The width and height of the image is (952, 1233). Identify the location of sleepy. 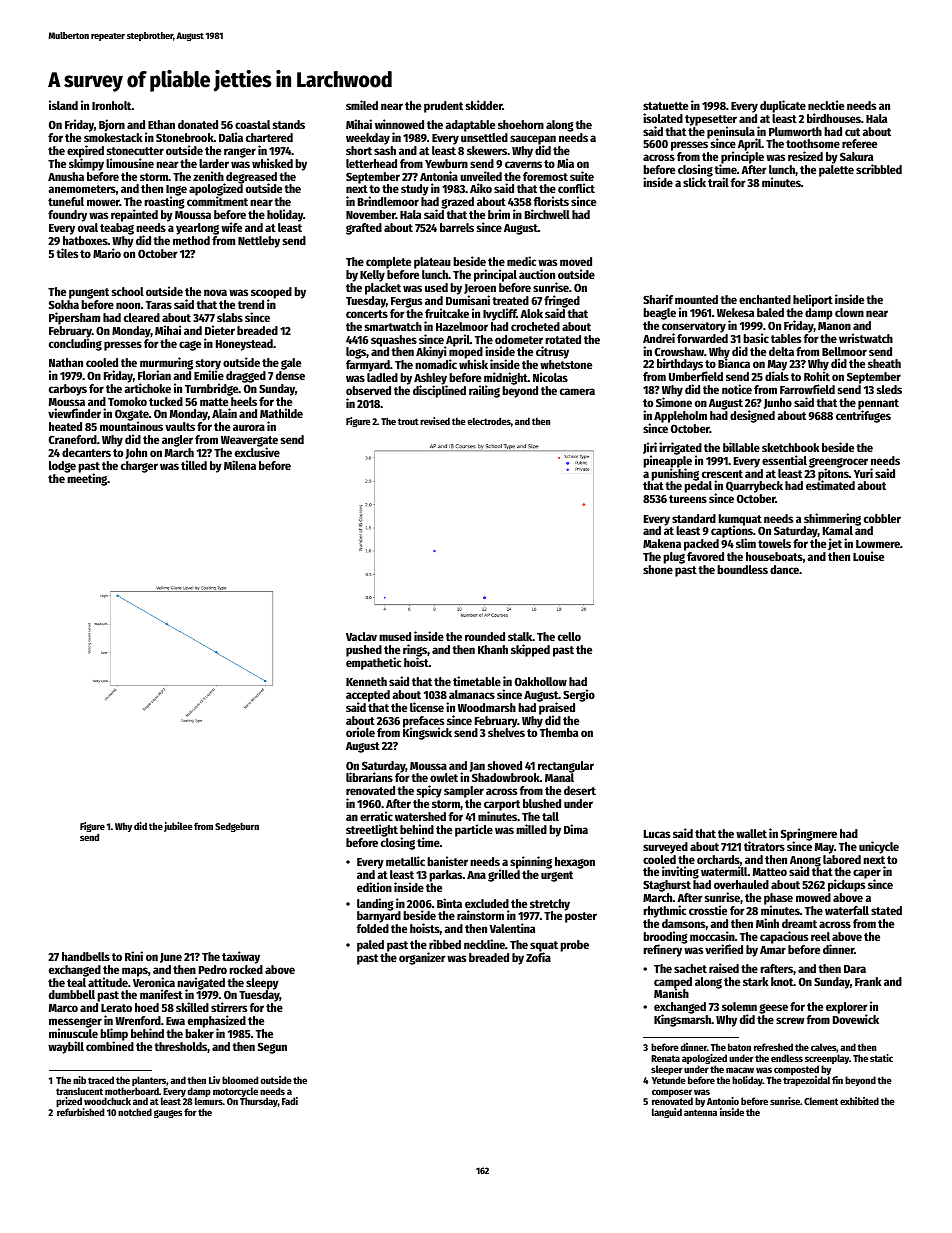
(262, 984).
